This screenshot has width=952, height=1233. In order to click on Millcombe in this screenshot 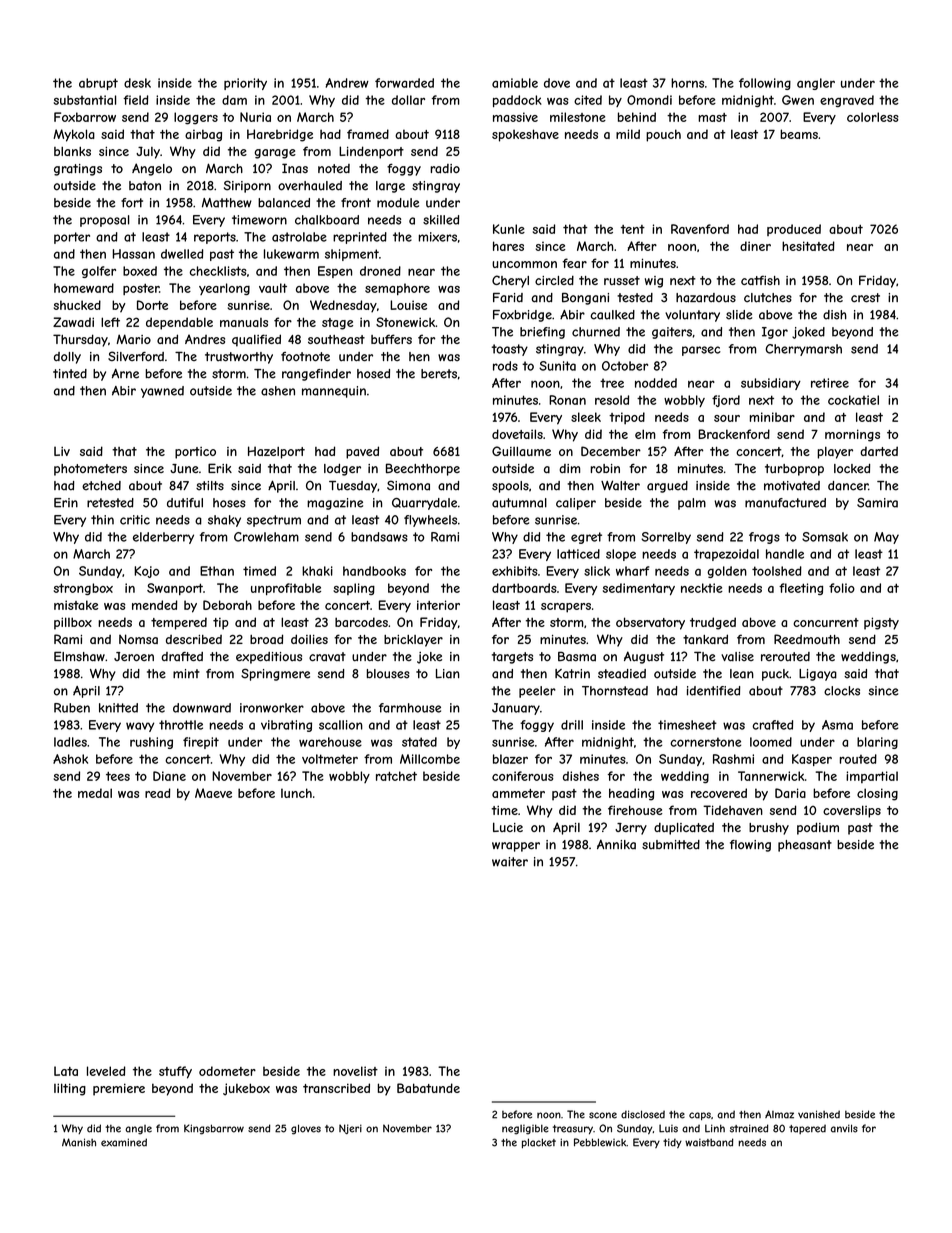, I will do `click(430, 759)`.
